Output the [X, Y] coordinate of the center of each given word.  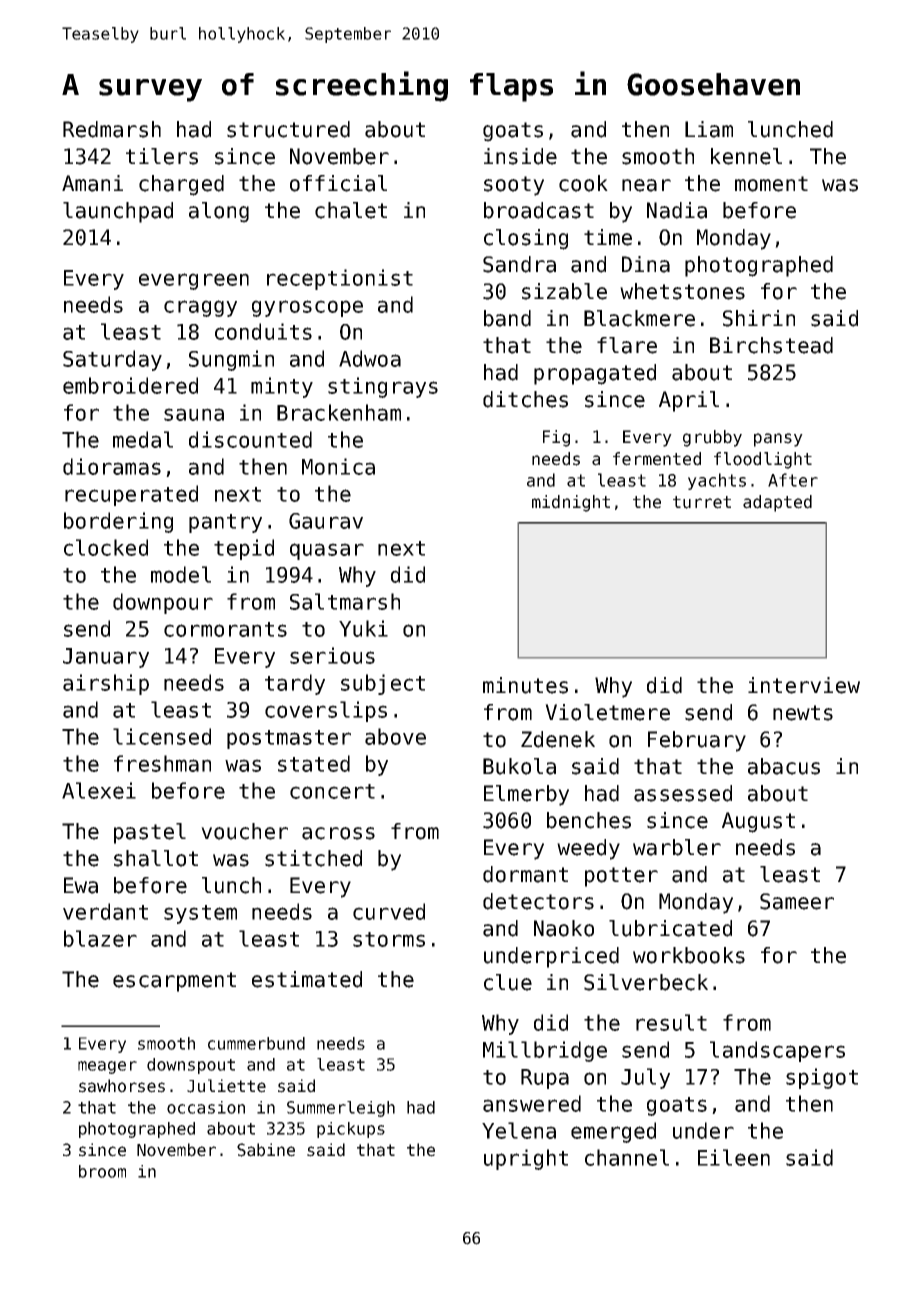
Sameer [797, 901]
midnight [571, 503]
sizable [564, 291]
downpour [163, 603]
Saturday [112, 360]
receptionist [340, 279]
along [219, 212]
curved [389, 911]
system [200, 914]
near [646, 185]
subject [383, 684]
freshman [162, 763]
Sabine [266, 1150]
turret [702, 502]
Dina [646, 264]
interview [804, 685]
